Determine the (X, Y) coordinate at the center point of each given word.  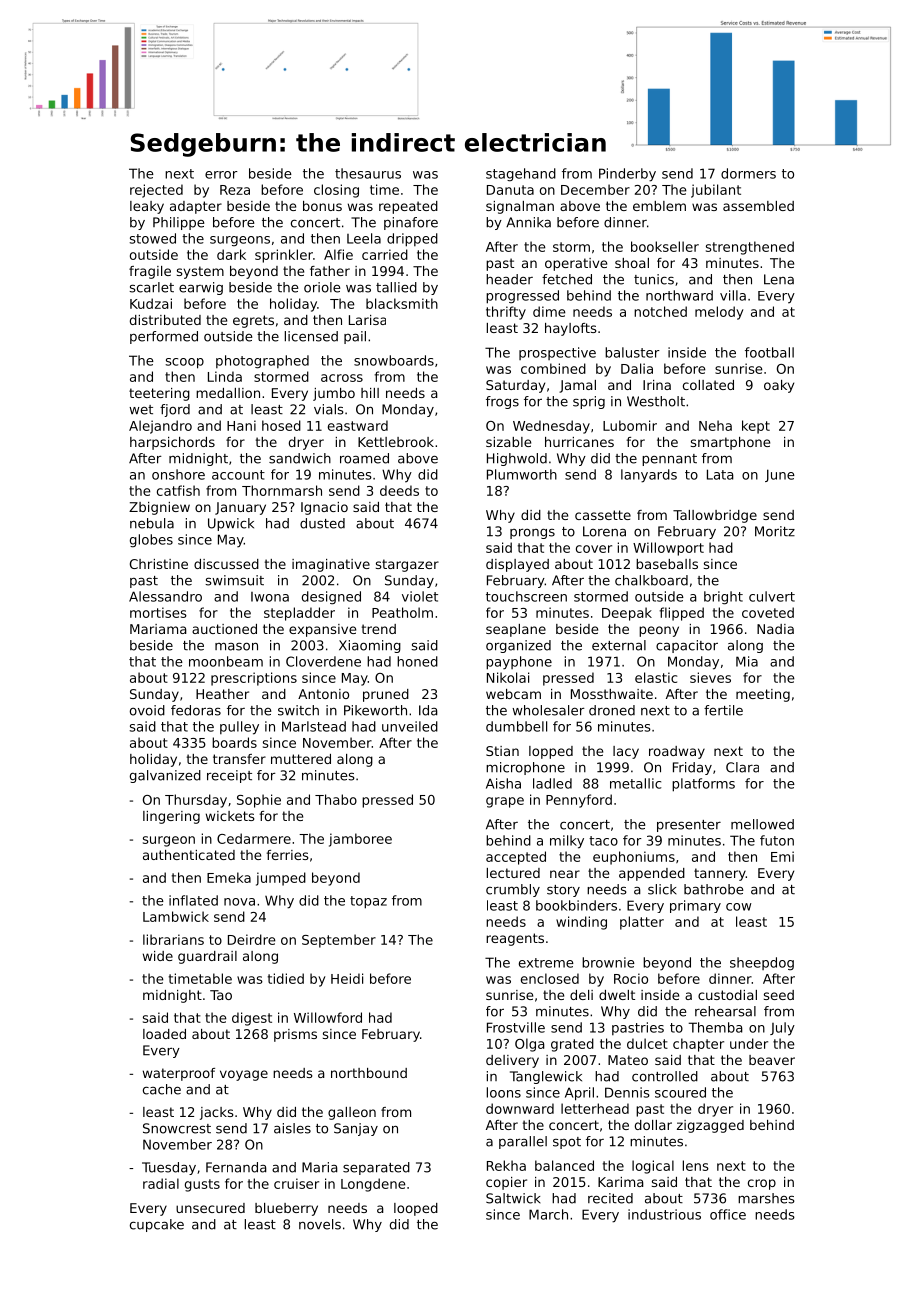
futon (777, 840)
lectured (513, 873)
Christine (159, 564)
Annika (528, 222)
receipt (229, 776)
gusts (202, 1185)
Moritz (775, 531)
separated (376, 1168)
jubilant (716, 191)
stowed (152, 238)
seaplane (516, 630)
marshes (766, 1198)
